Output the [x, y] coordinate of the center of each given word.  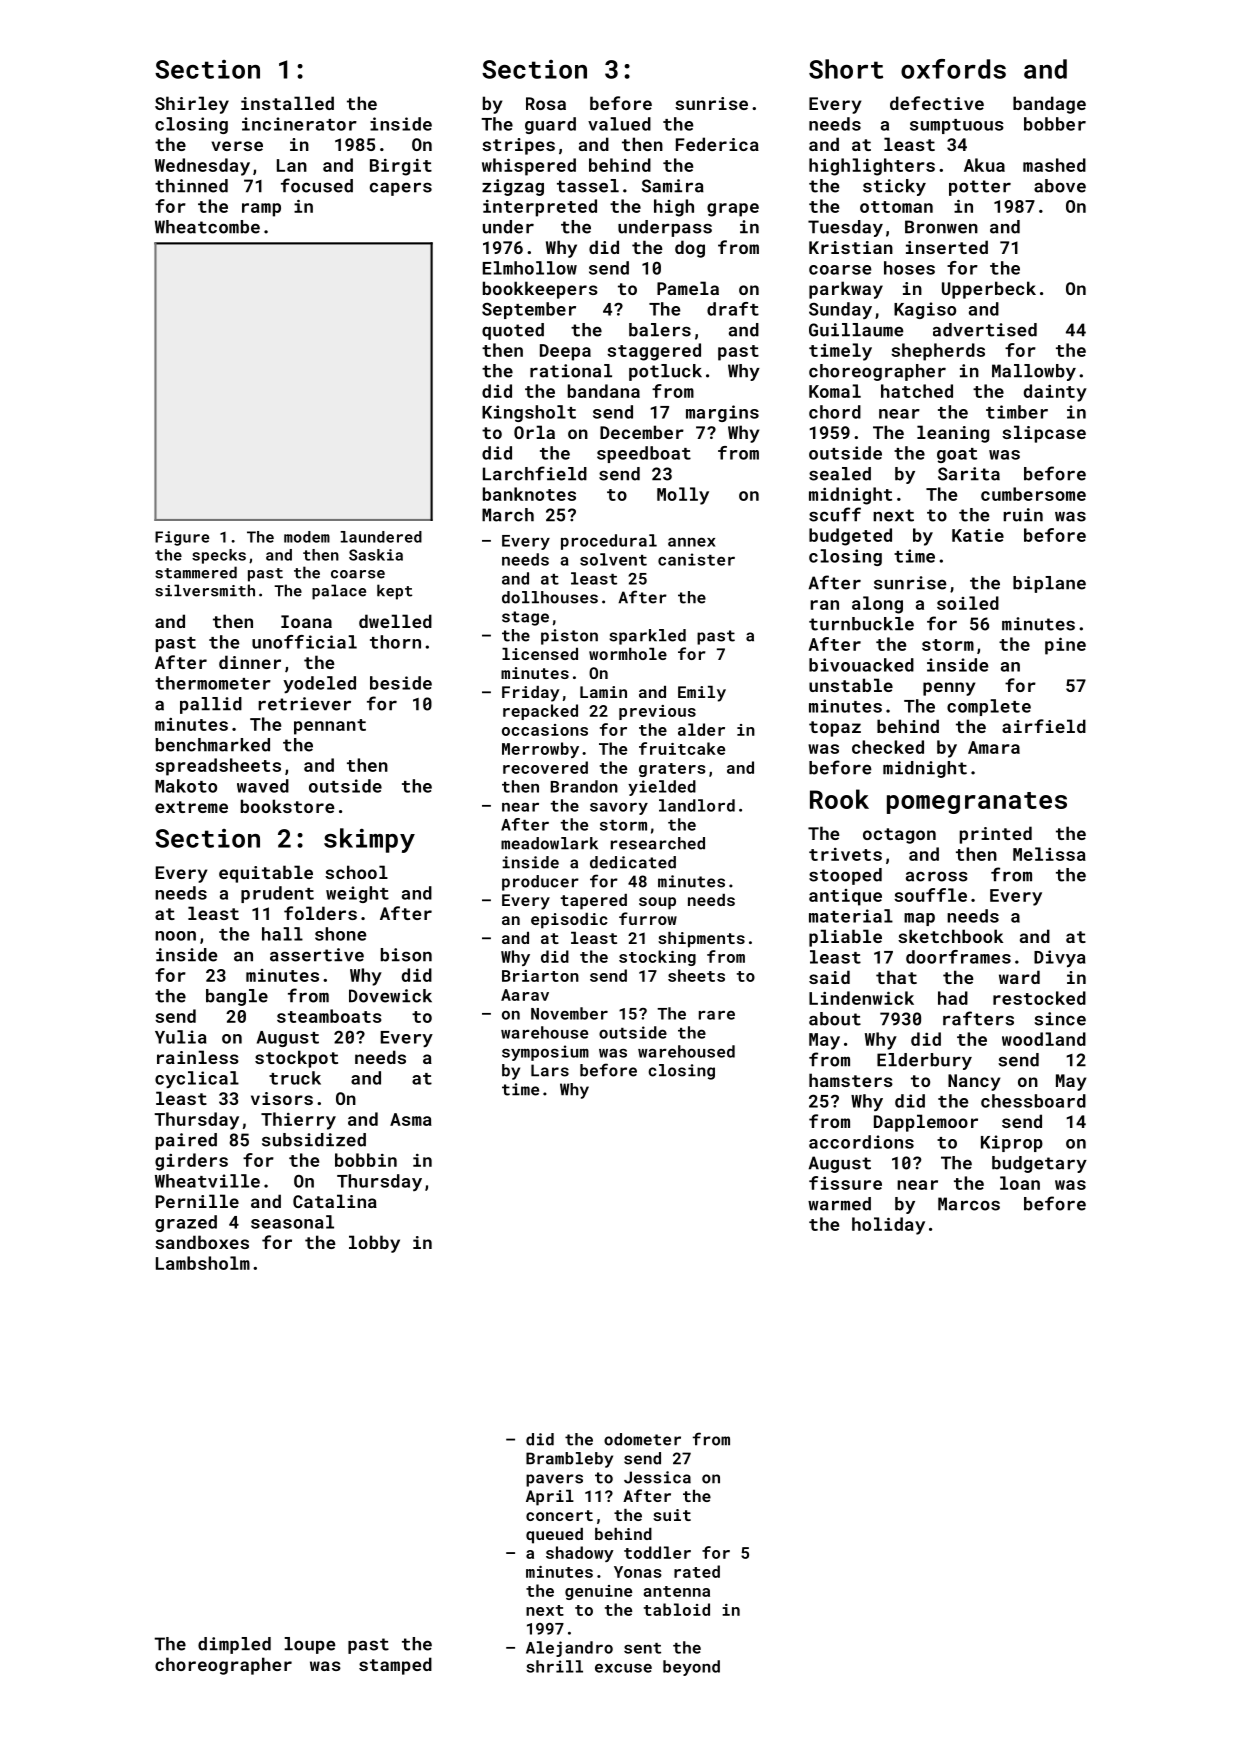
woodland [1044, 1039]
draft [733, 309]
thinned [191, 186]
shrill [554, 1666]
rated [697, 1571]
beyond [691, 1668]
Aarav [525, 995]
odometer [642, 1439]
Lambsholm [203, 1263]
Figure [182, 538]
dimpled [234, 1645]
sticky [894, 187]
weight [357, 894]
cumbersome [1033, 494]
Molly [683, 496]
